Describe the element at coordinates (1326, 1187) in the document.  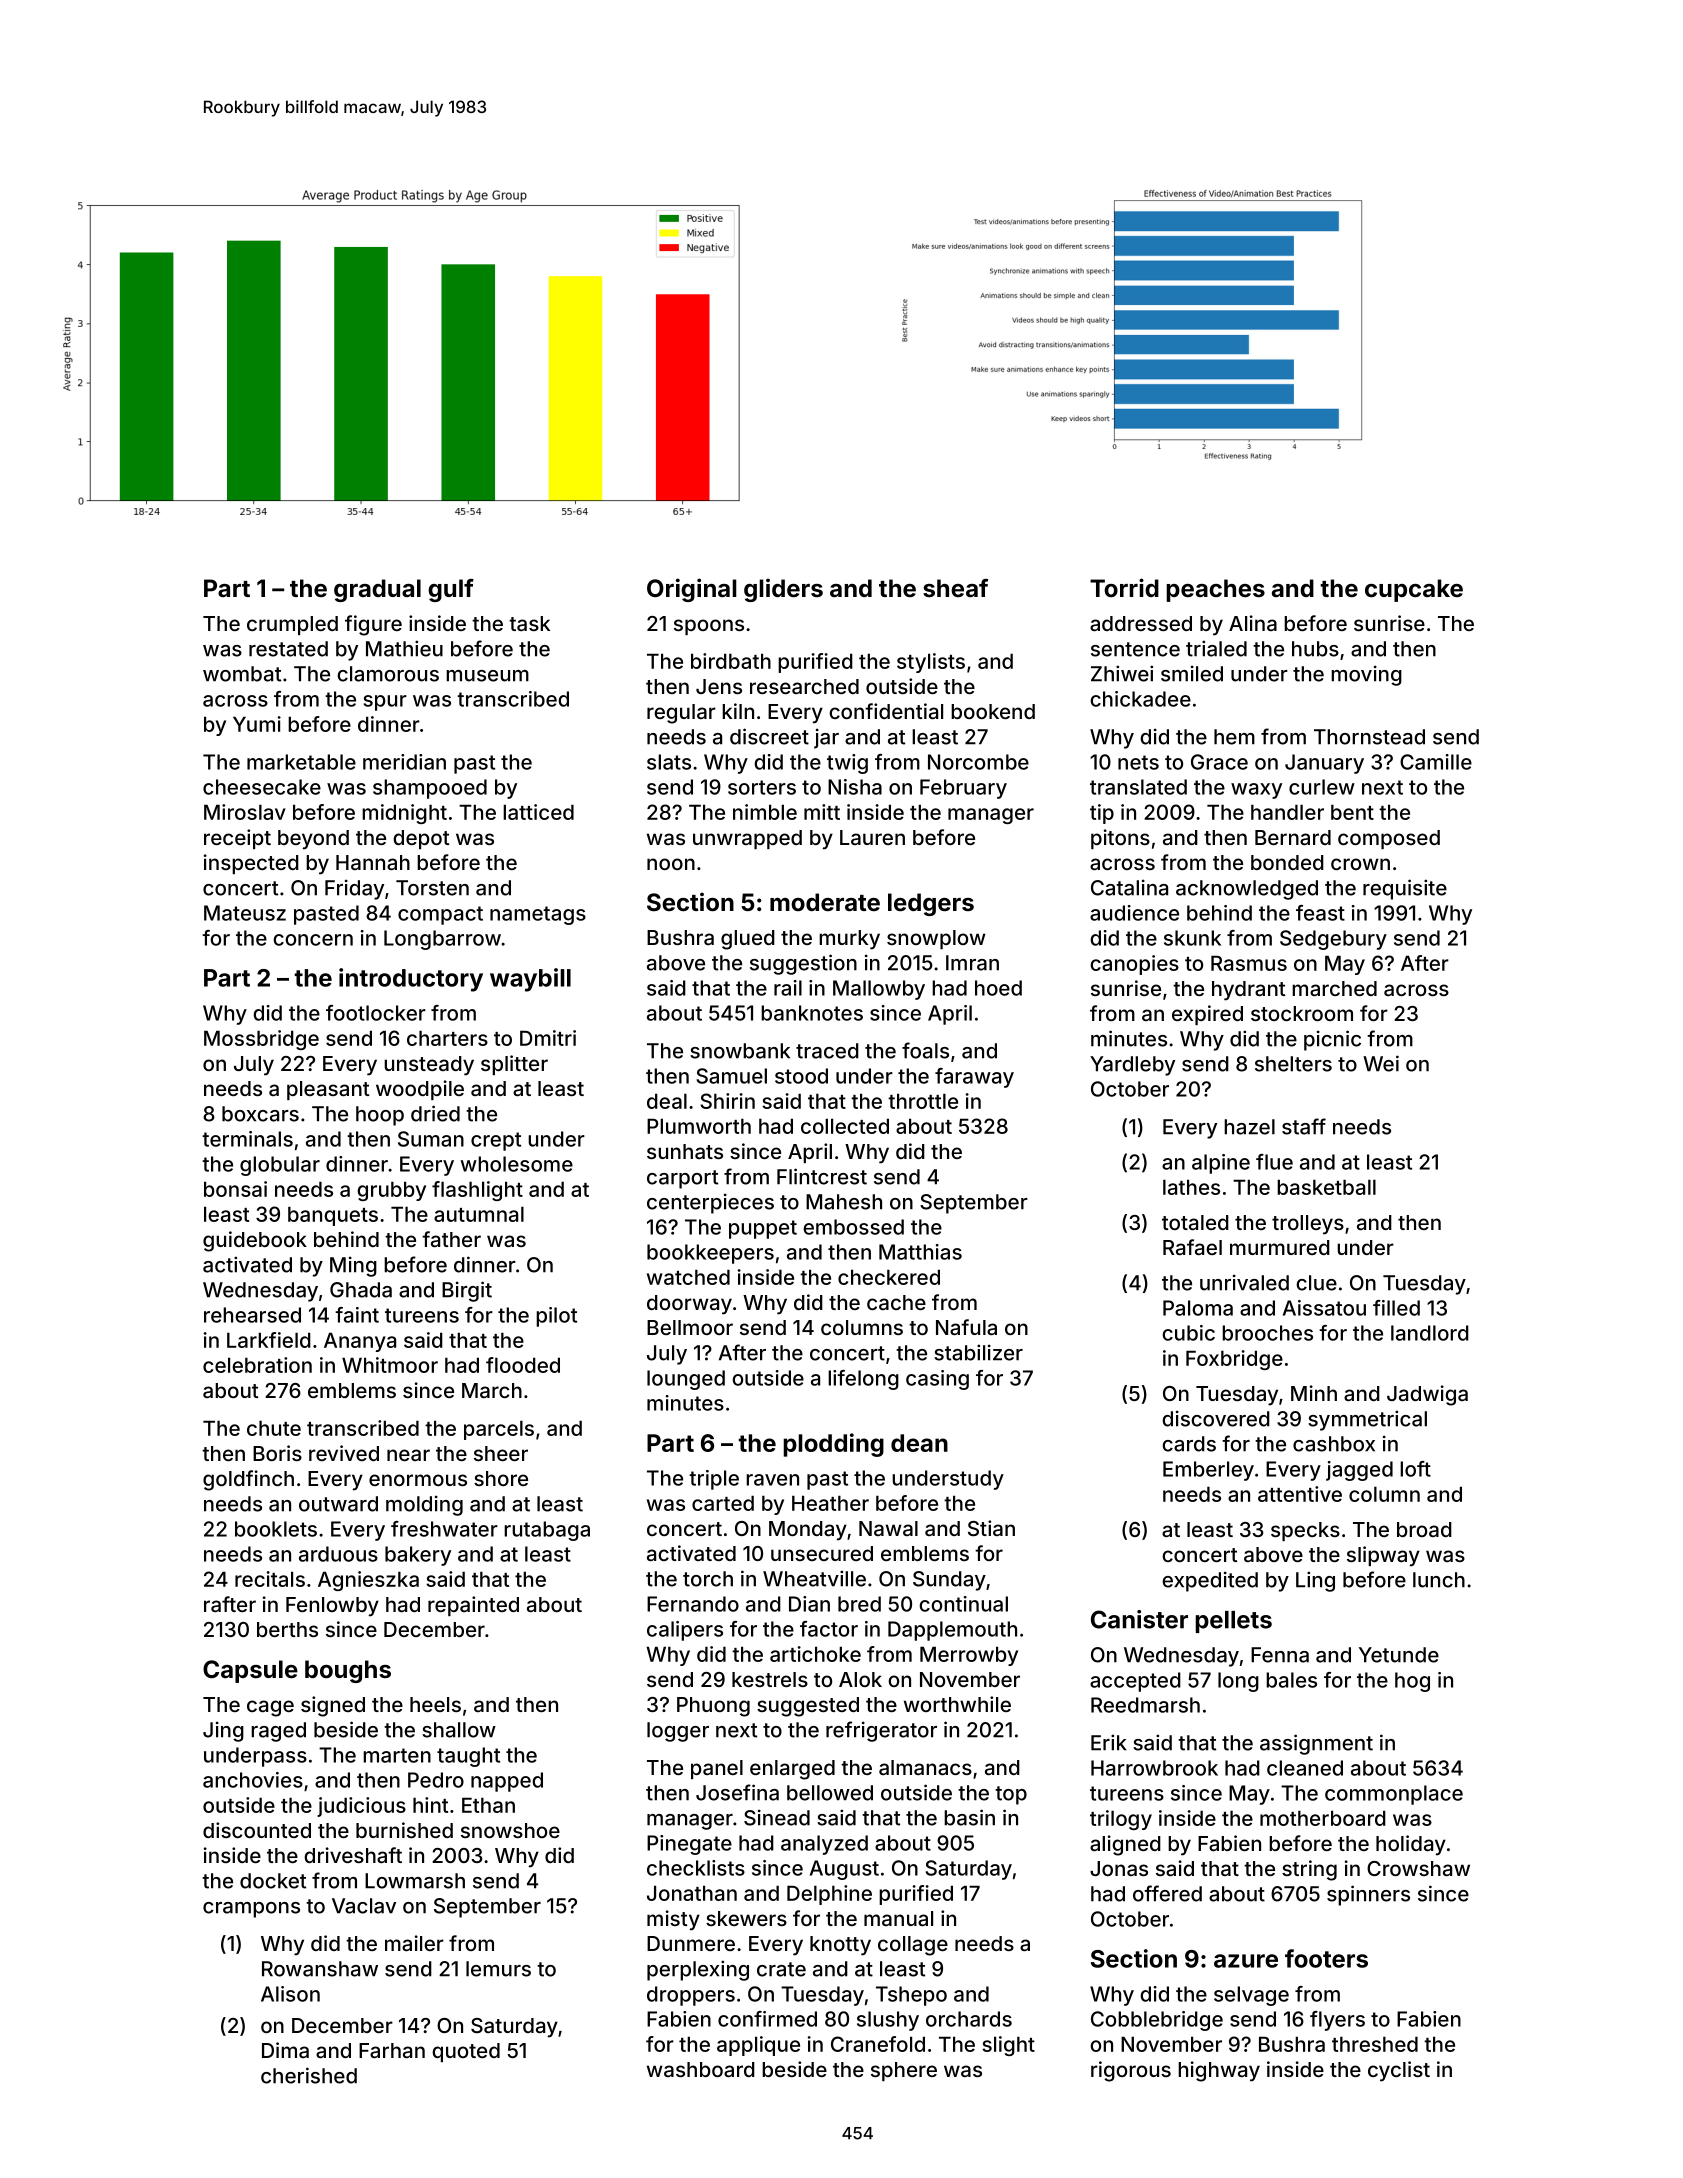
I see `basketball` at that location.
